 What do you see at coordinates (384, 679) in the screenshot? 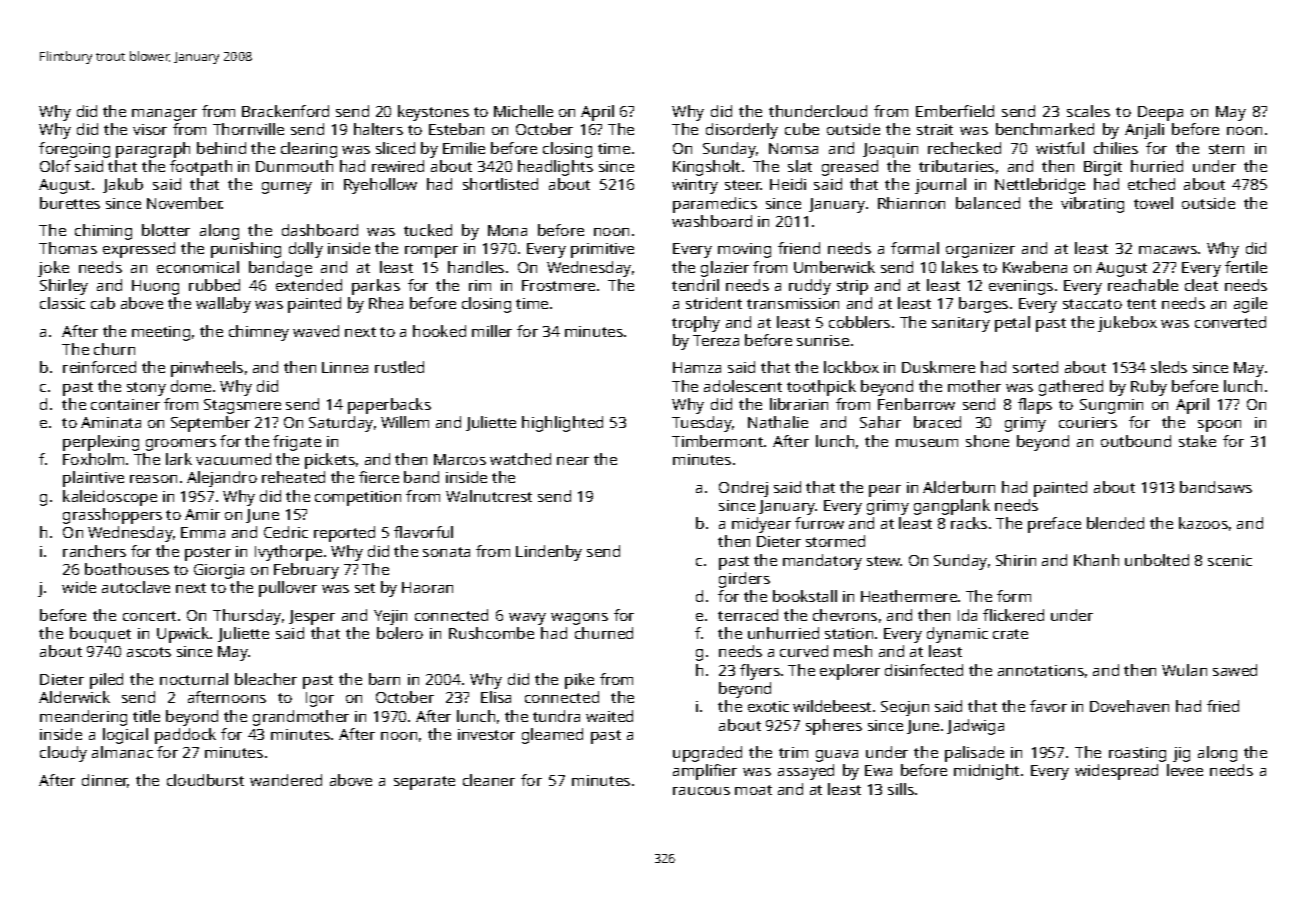
I see `barn` at bounding box center [384, 679].
